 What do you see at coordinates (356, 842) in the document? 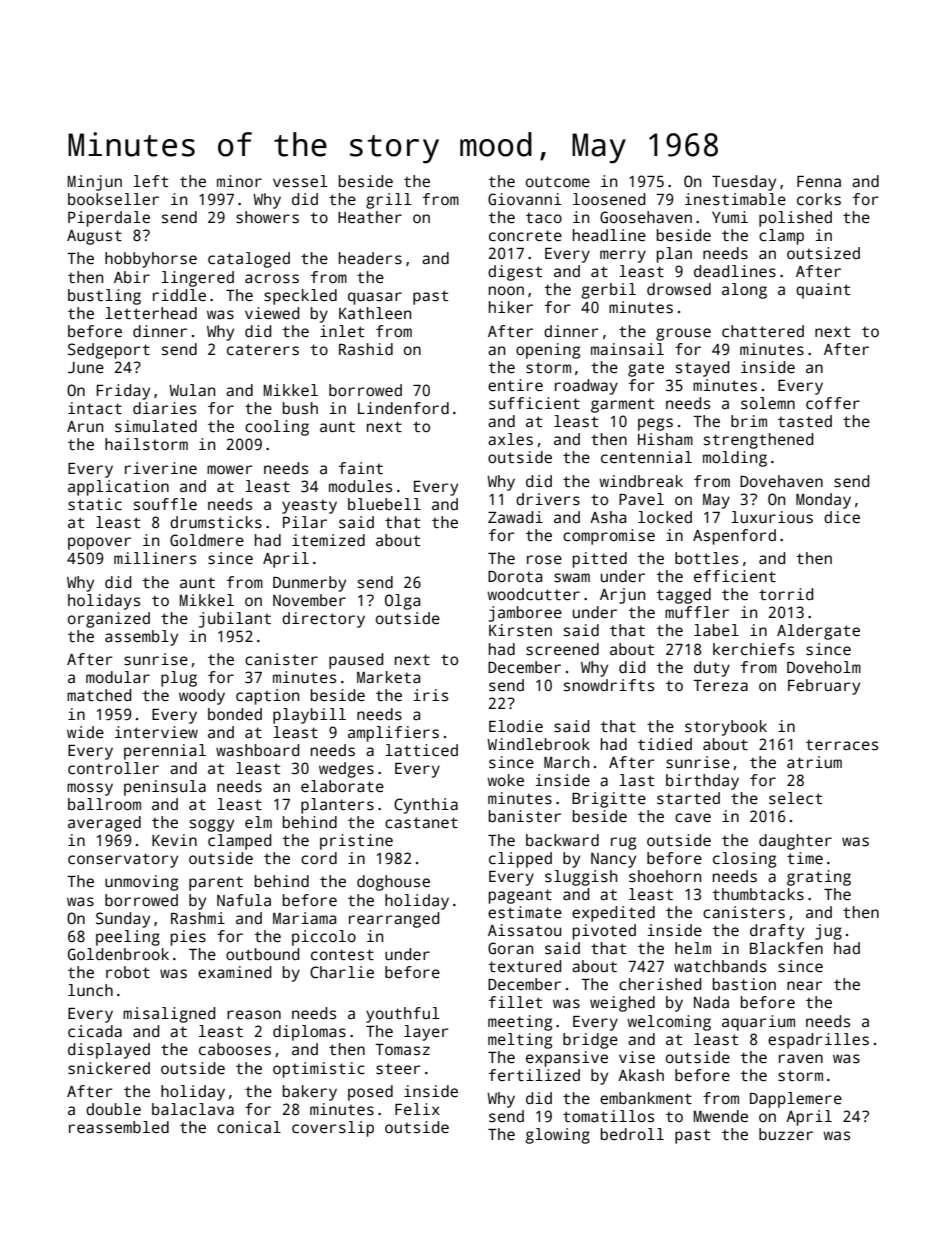
I see `pristine` at bounding box center [356, 842].
